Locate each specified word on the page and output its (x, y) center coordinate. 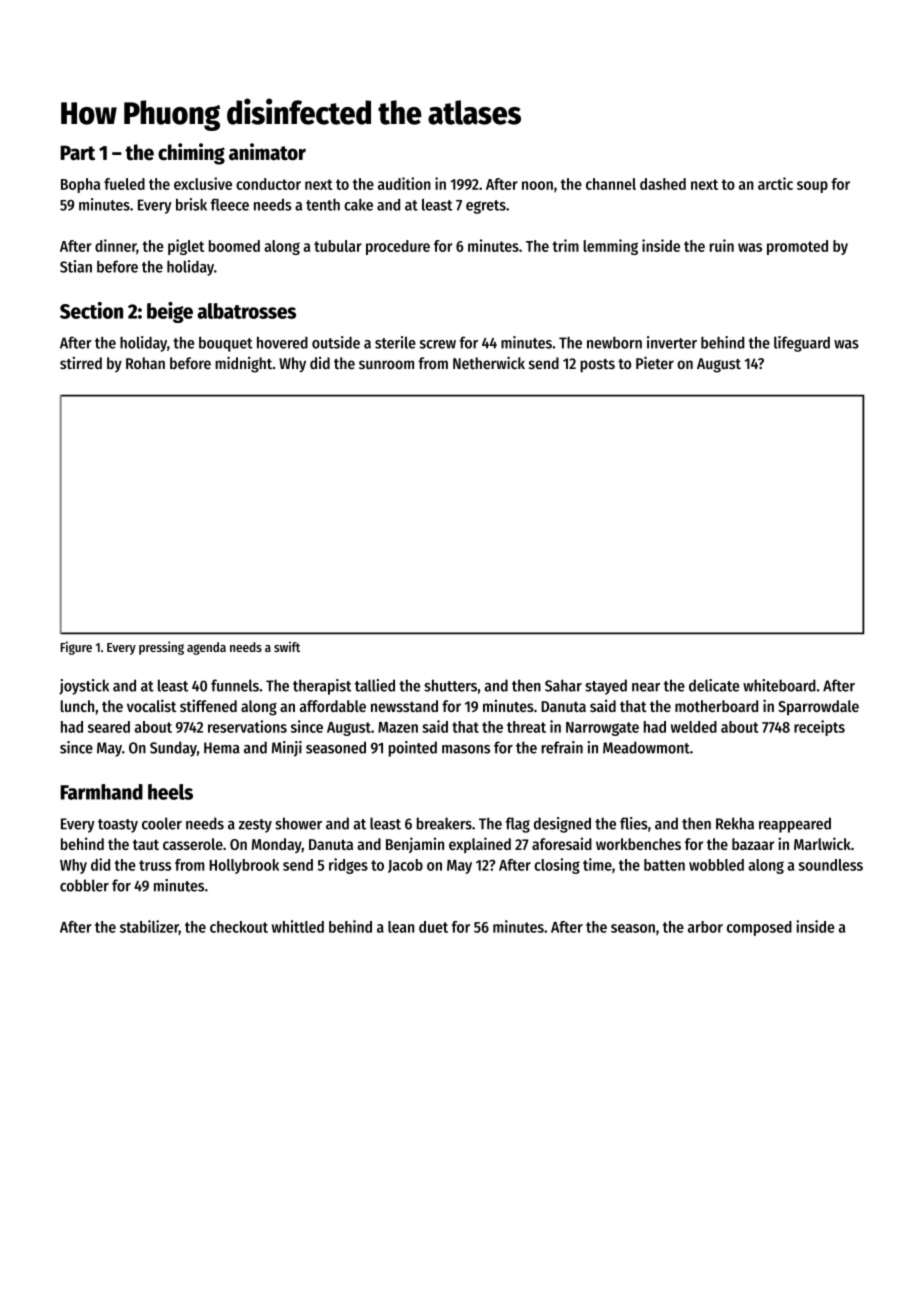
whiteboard (779, 685)
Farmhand (101, 792)
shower (298, 823)
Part (77, 153)
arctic (775, 183)
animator (267, 152)
